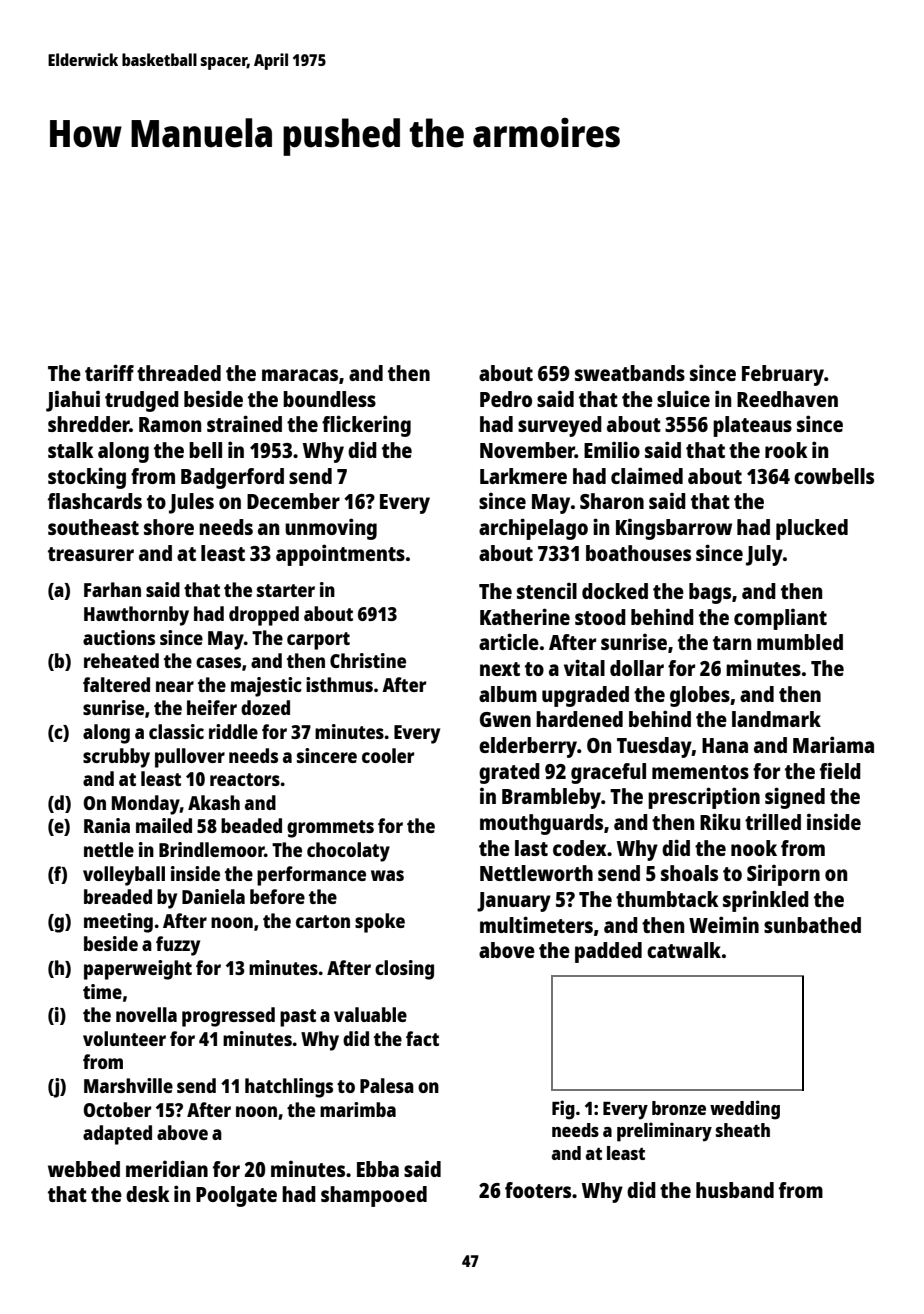 The width and height of the screenshot is (924, 1314). What do you see at coordinates (506, 399) in the screenshot?
I see `Pedro` at bounding box center [506, 399].
